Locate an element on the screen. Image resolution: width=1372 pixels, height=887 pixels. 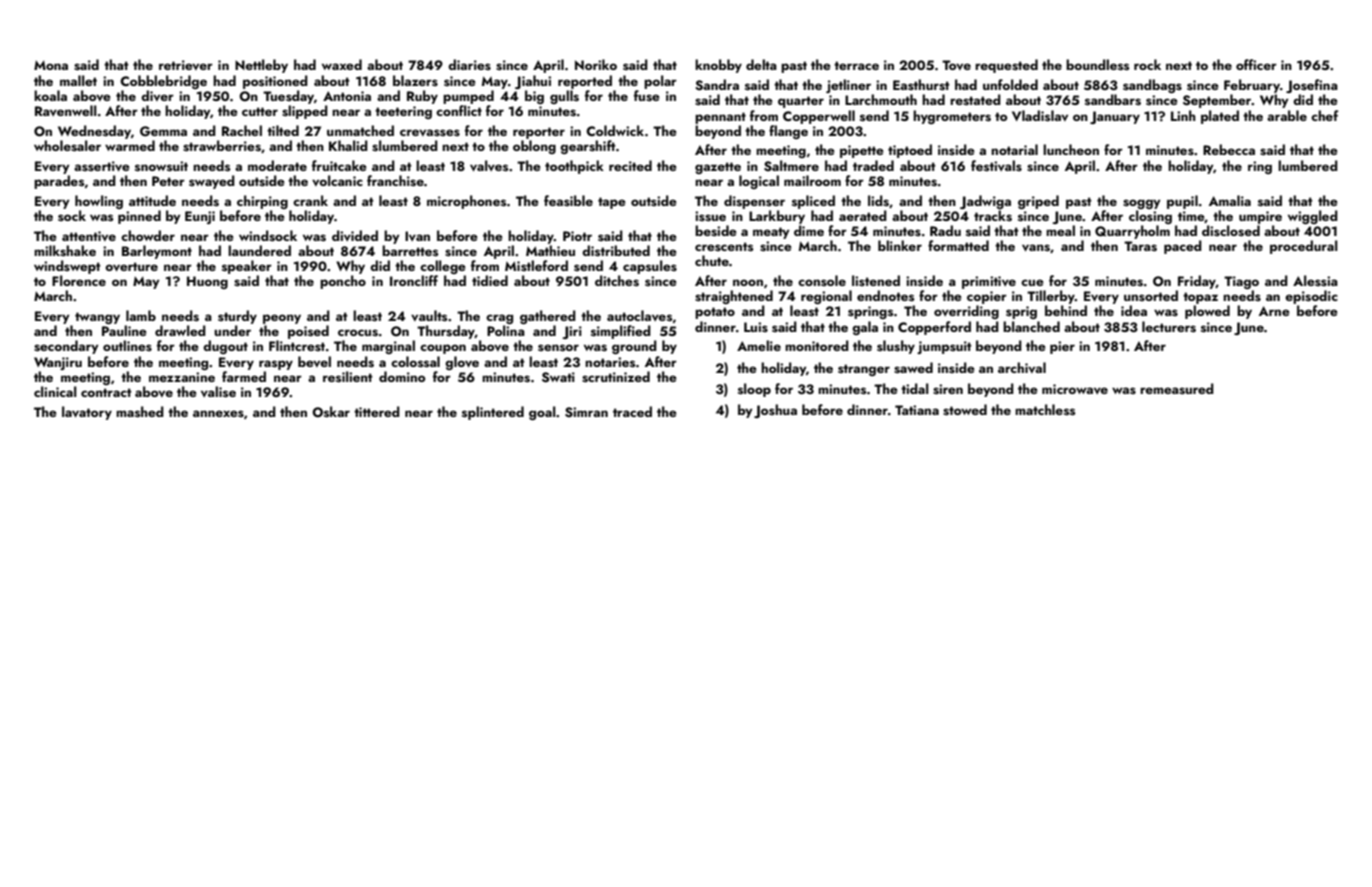
Peter is located at coordinates (168, 181).
